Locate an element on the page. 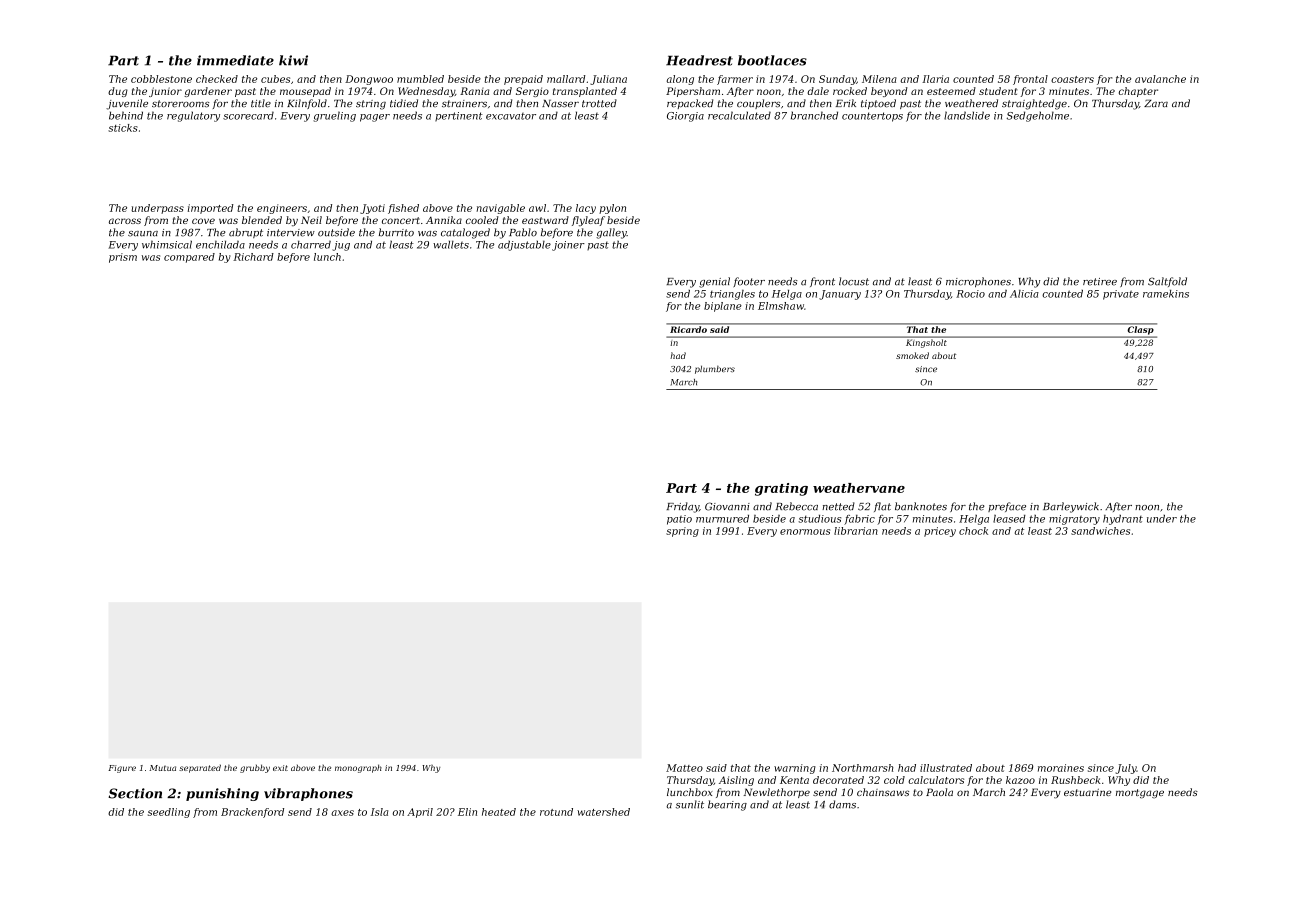 The height and width of the image is (924, 1308). July is located at coordinates (1126, 769).
